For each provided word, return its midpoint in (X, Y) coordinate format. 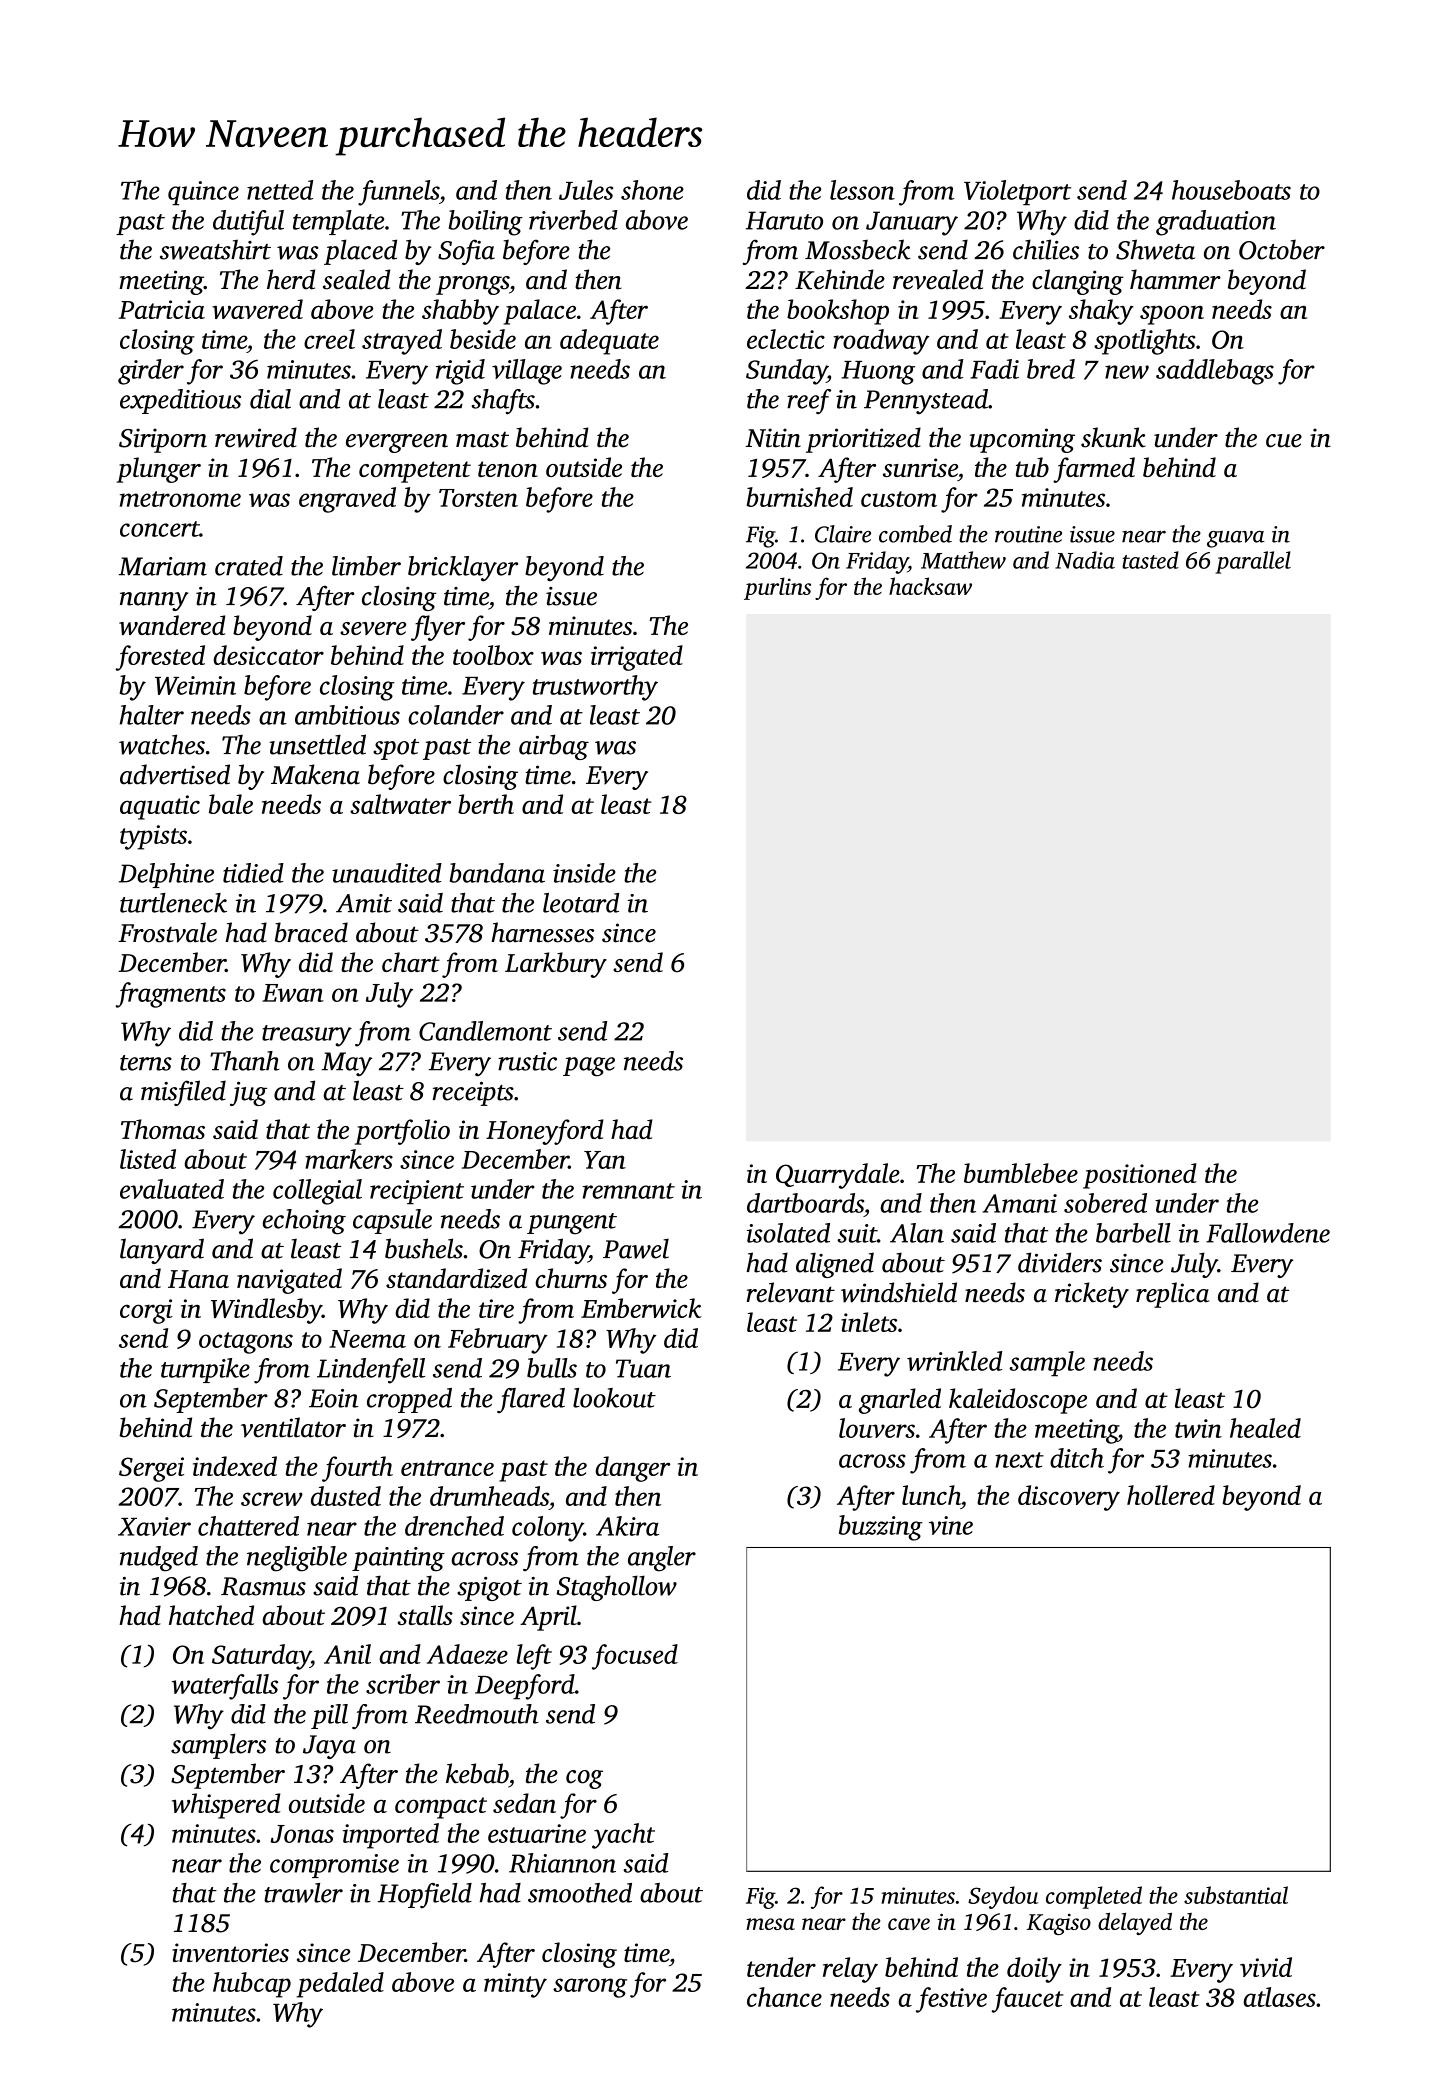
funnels (398, 193)
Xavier (154, 1526)
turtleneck (173, 903)
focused (635, 1657)
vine (951, 1525)
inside (584, 873)
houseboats (1231, 190)
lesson (862, 190)
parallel (1253, 562)
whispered (226, 1806)
